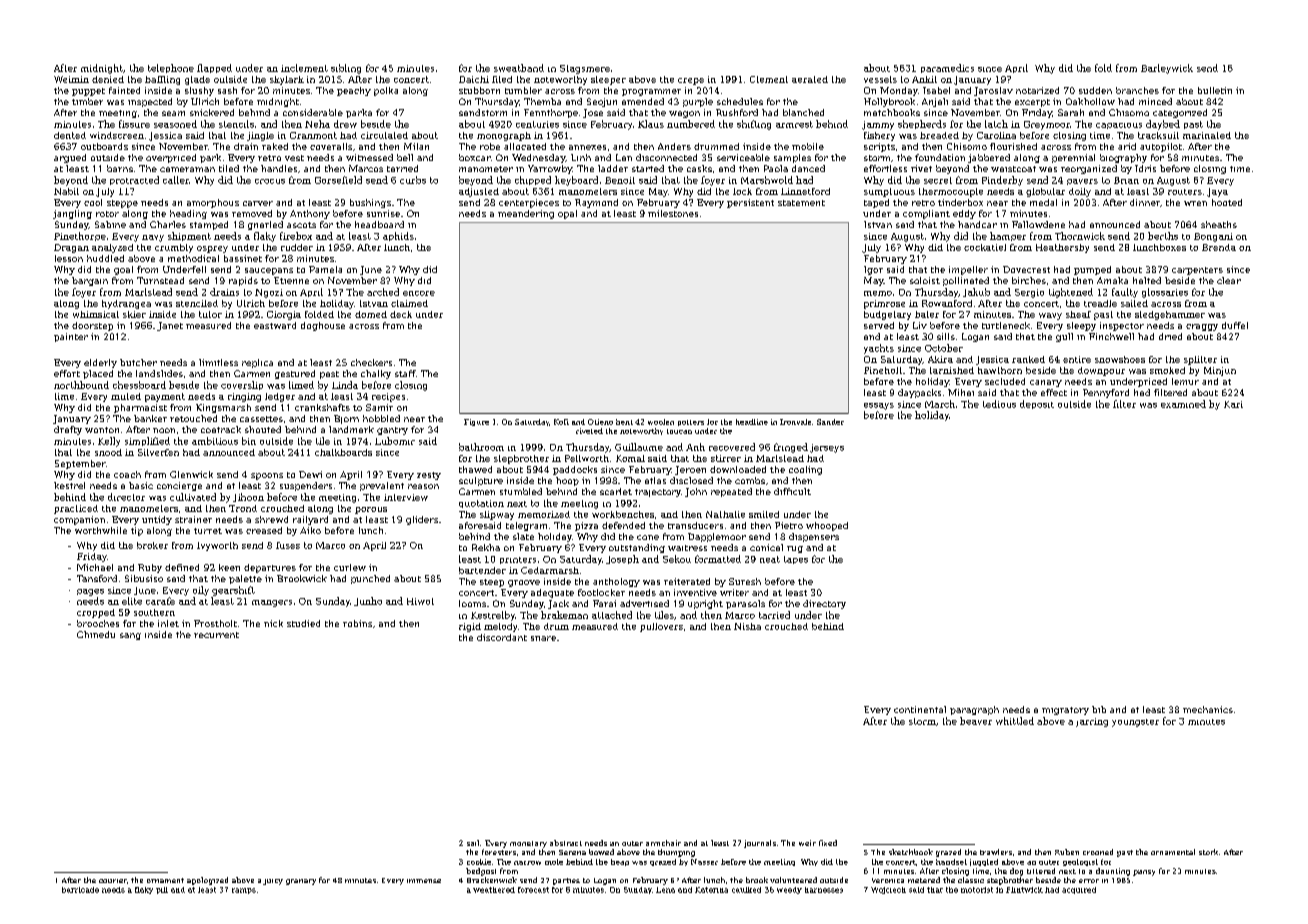 Image resolution: width=1308 pixels, height=924 pixels. I want to click on Nisha, so click(747, 626).
